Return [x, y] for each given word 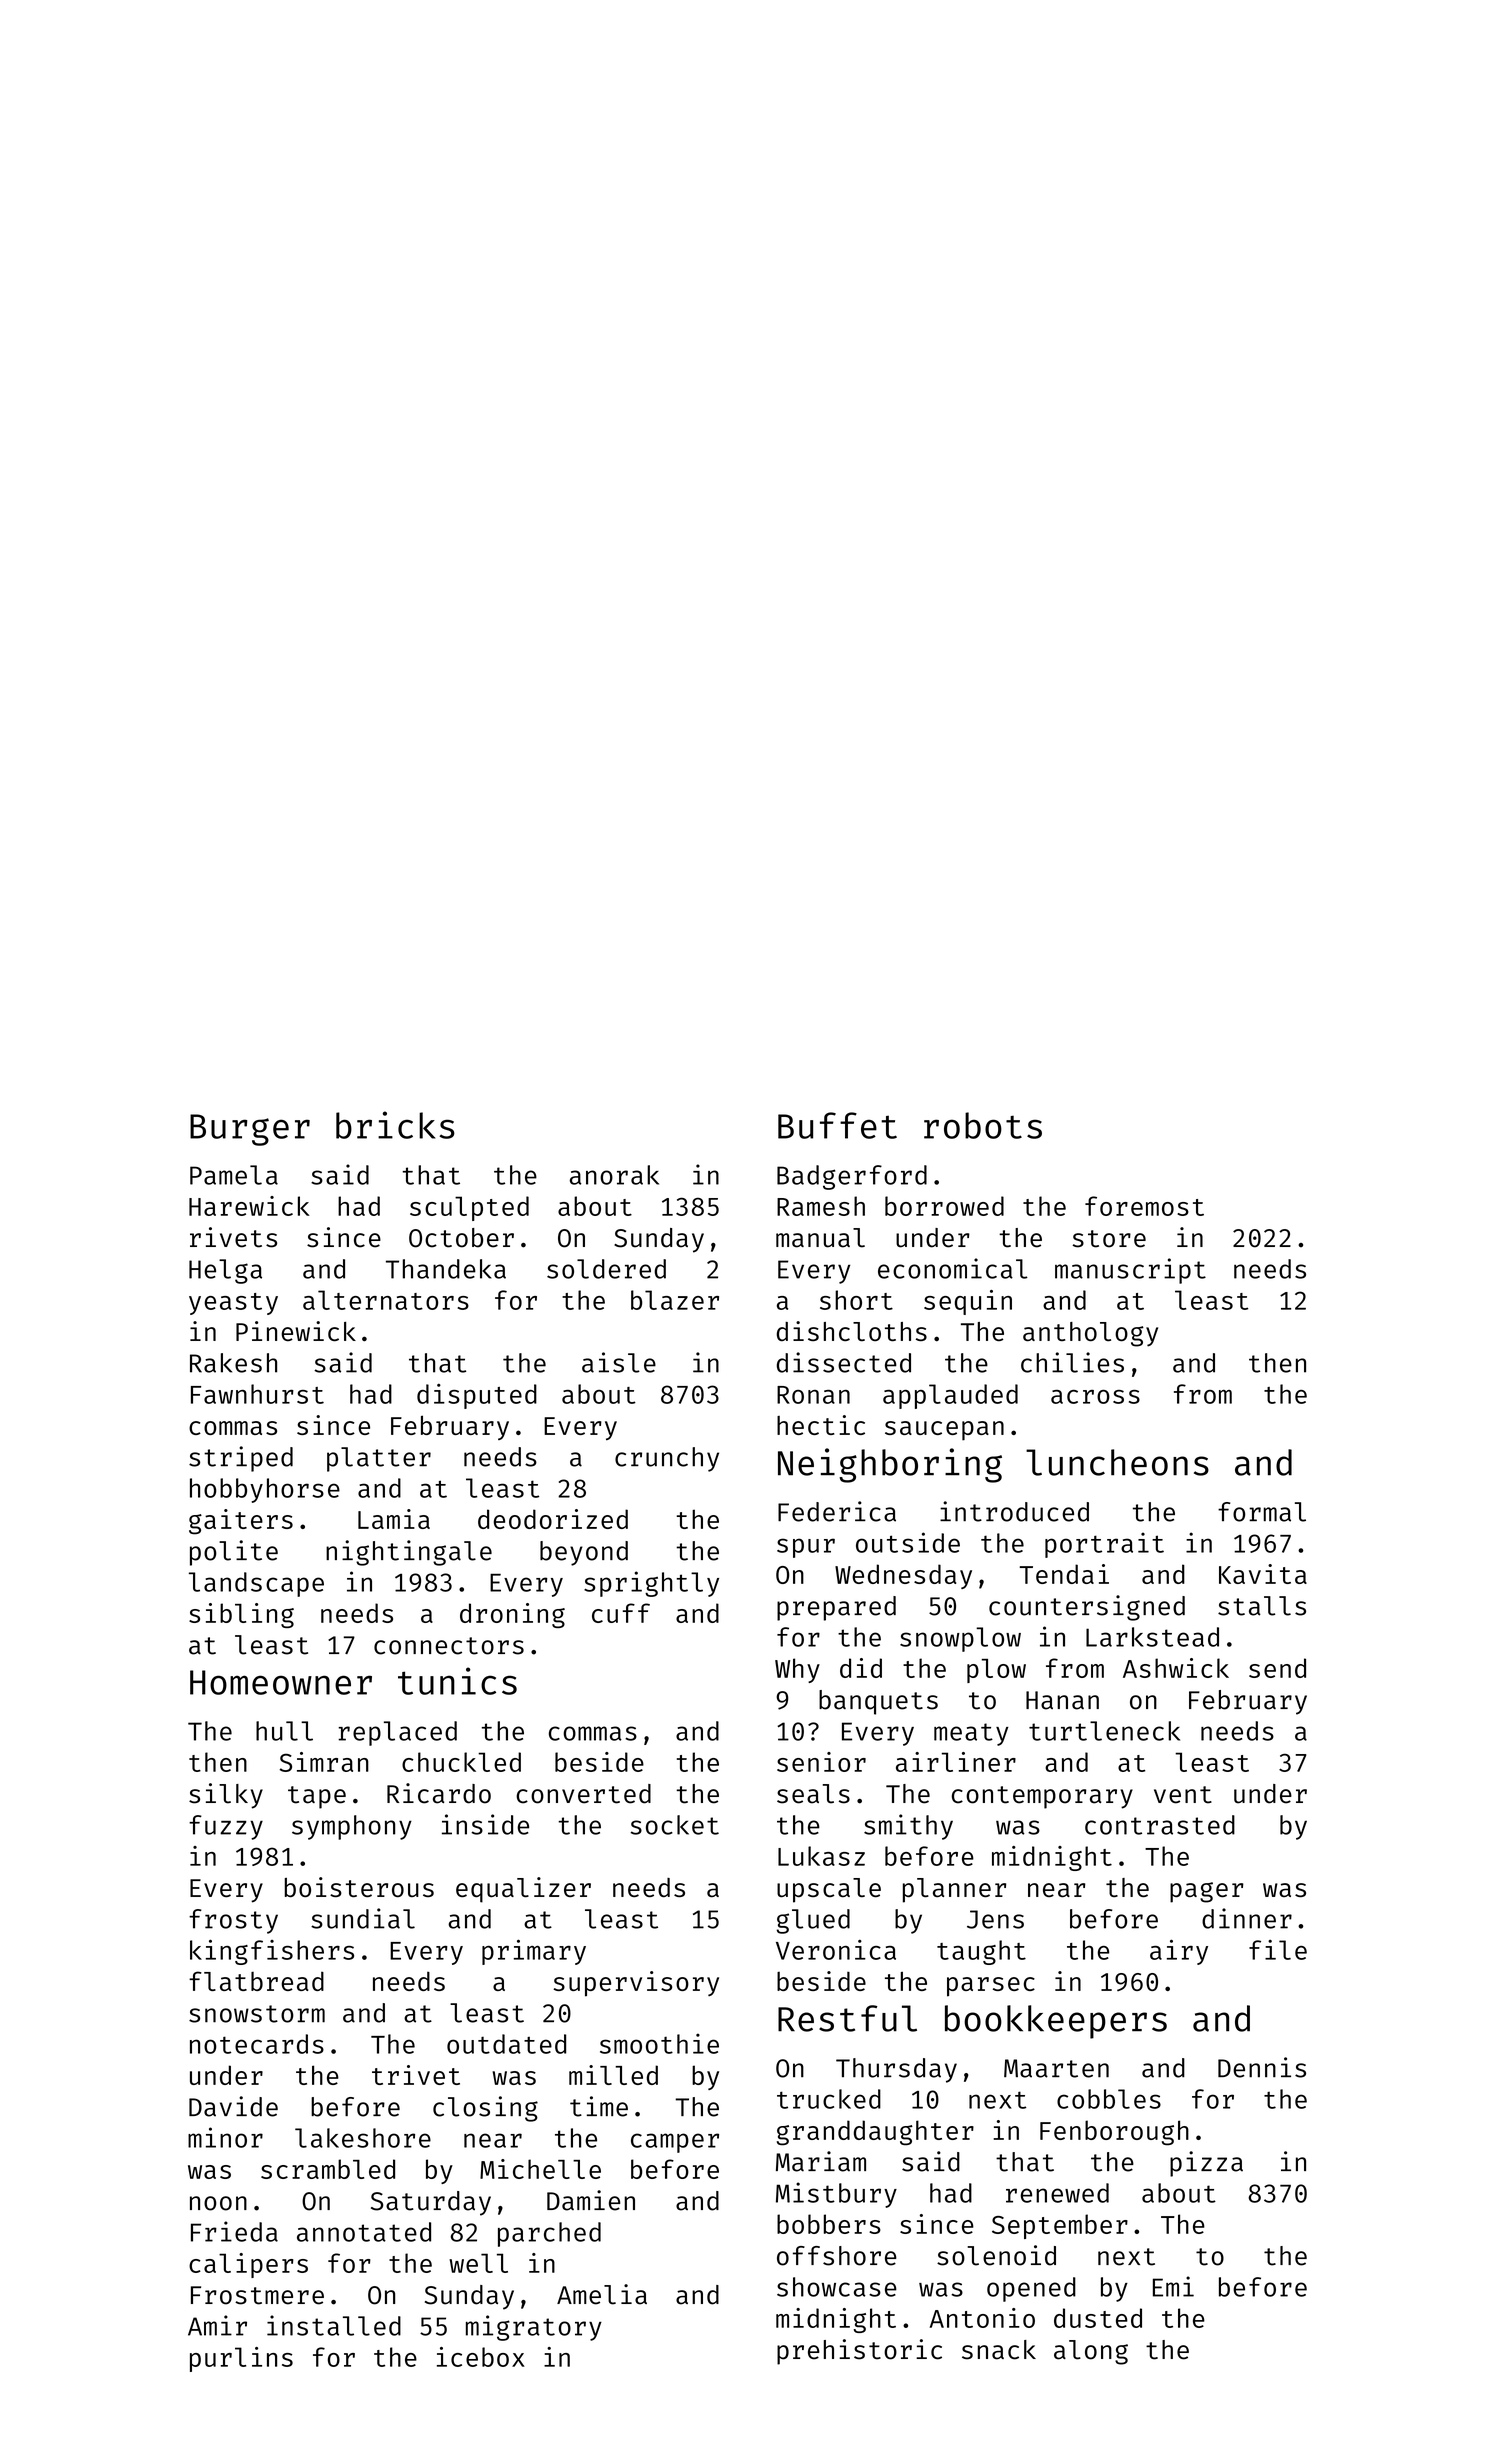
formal [1262, 1512]
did [861, 1668]
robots [983, 1125]
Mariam [821, 2161]
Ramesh [821, 1206]
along [1091, 2352]
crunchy [667, 1459]
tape [317, 1797]
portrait [1104, 1545]
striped [241, 1459]
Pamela [234, 1175]
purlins [241, 2359]
